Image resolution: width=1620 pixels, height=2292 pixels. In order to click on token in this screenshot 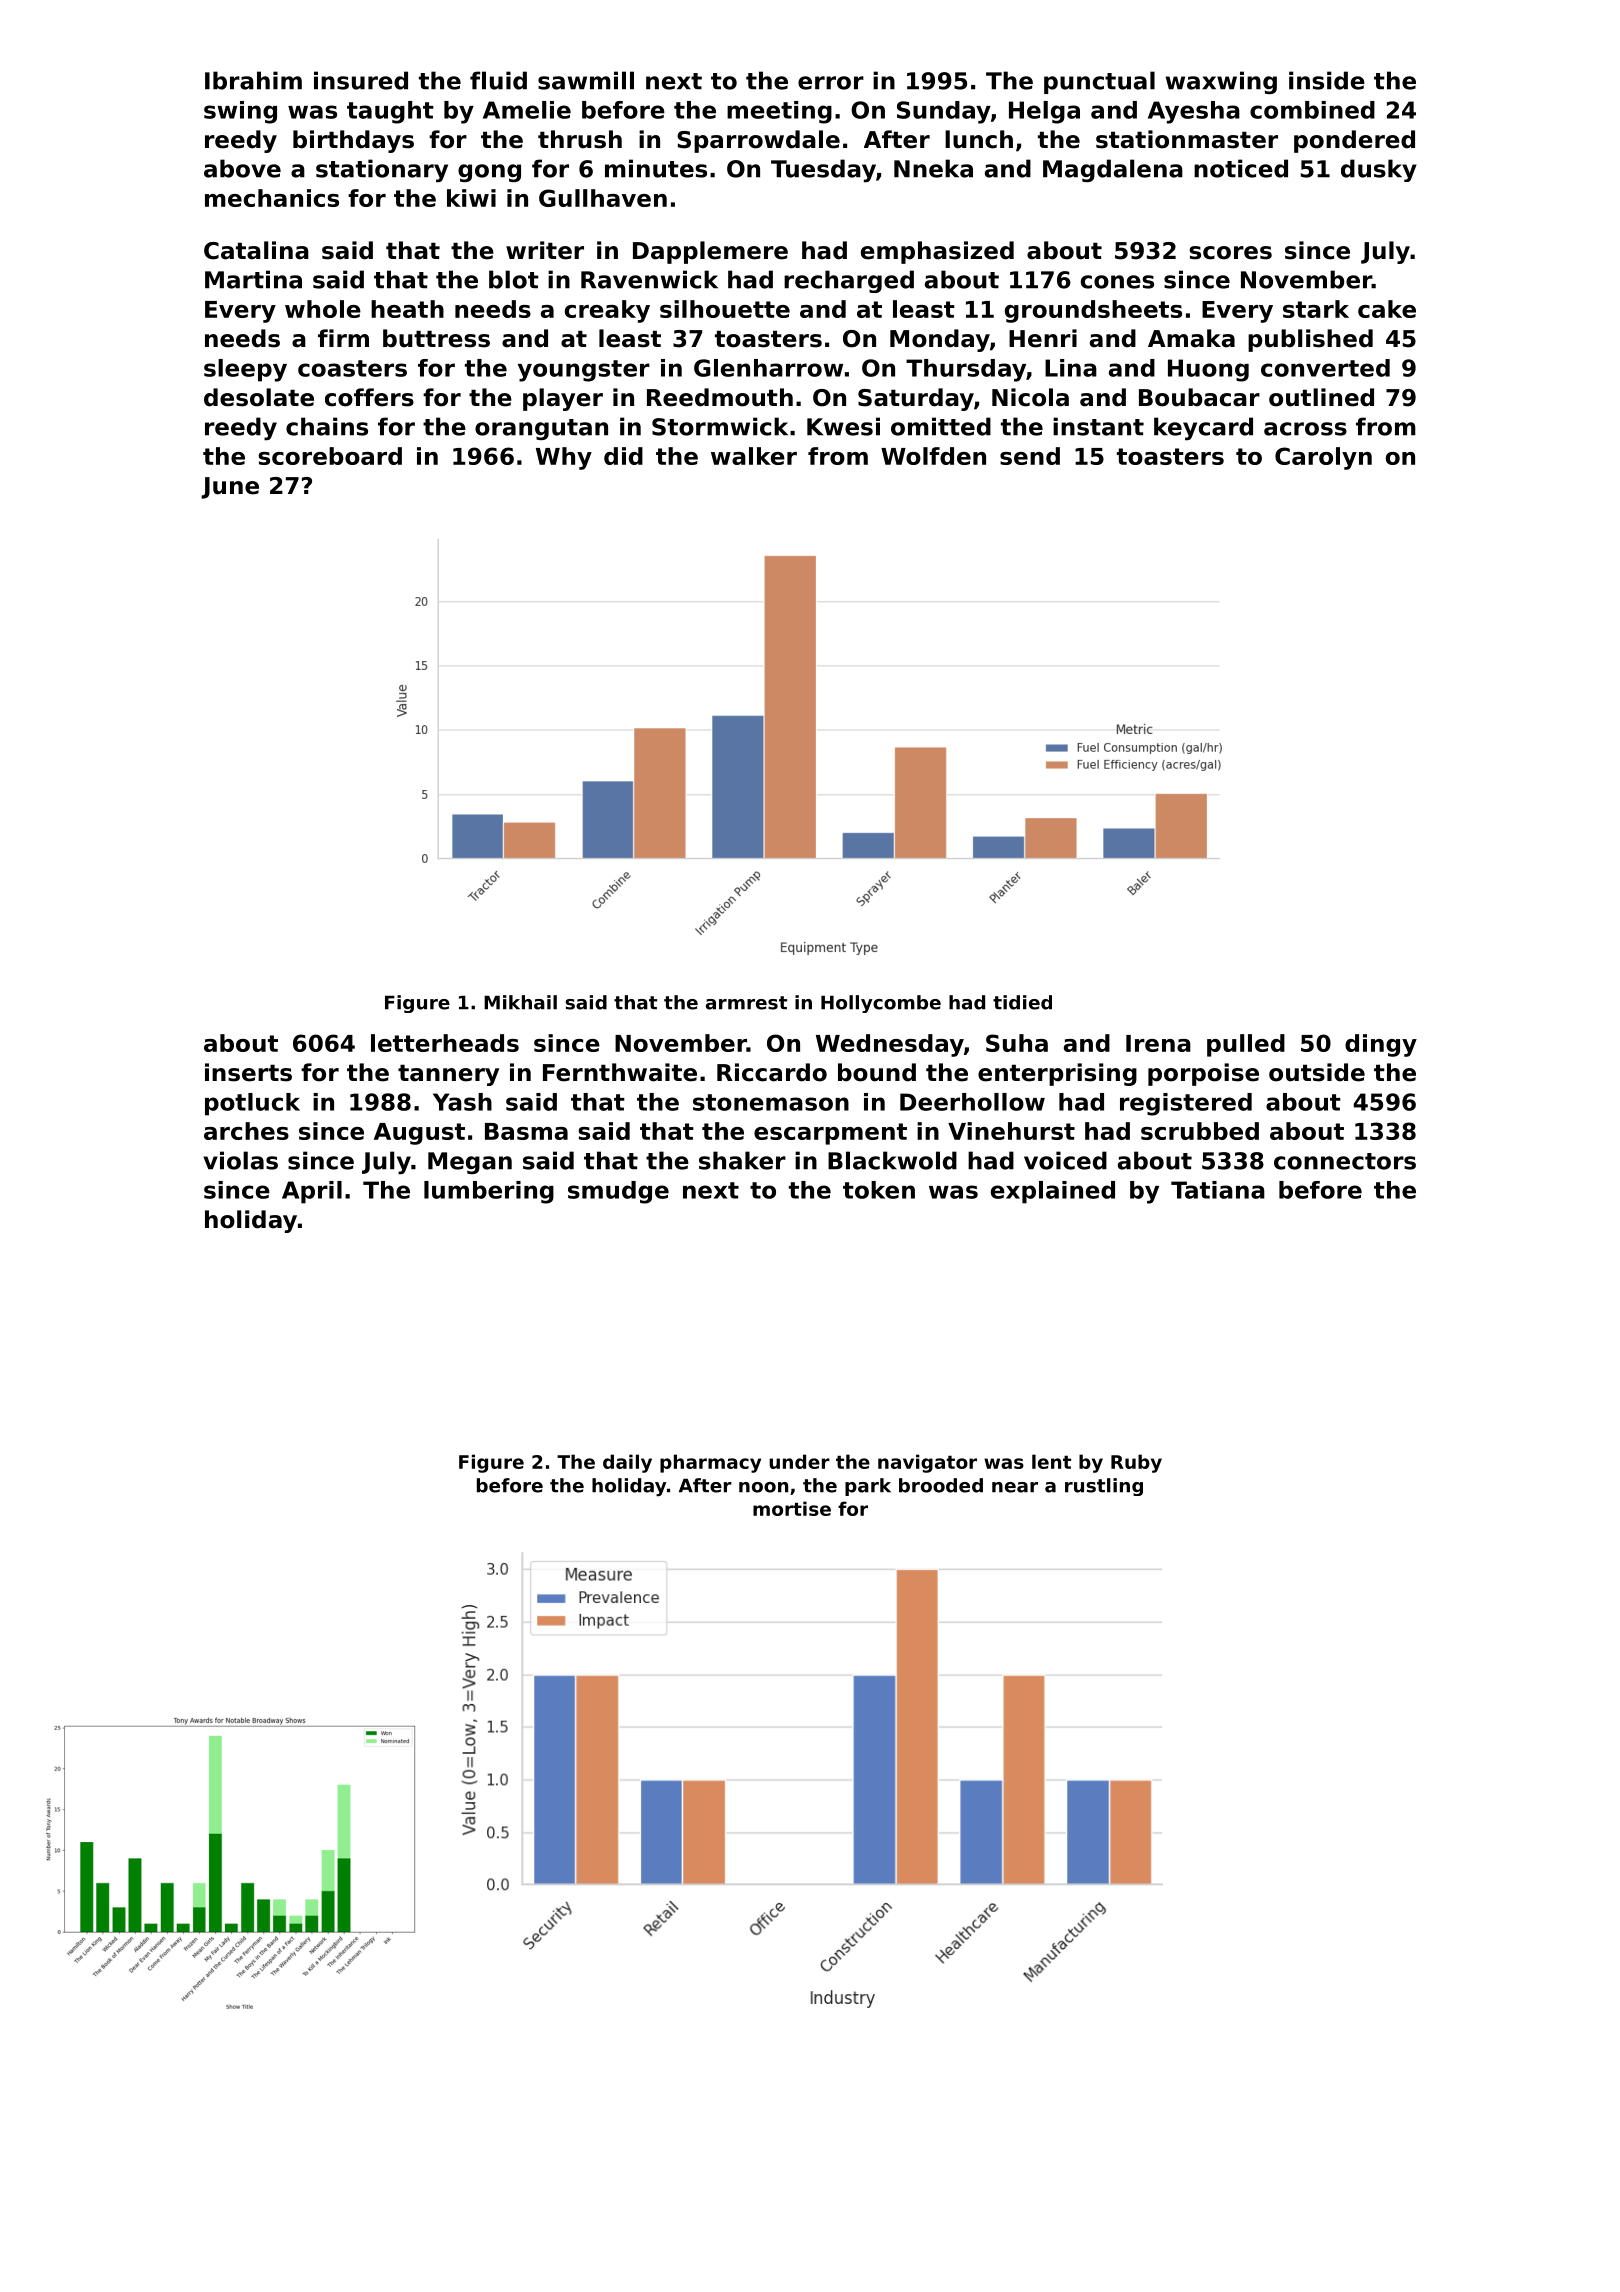, I will do `click(879, 1190)`.
